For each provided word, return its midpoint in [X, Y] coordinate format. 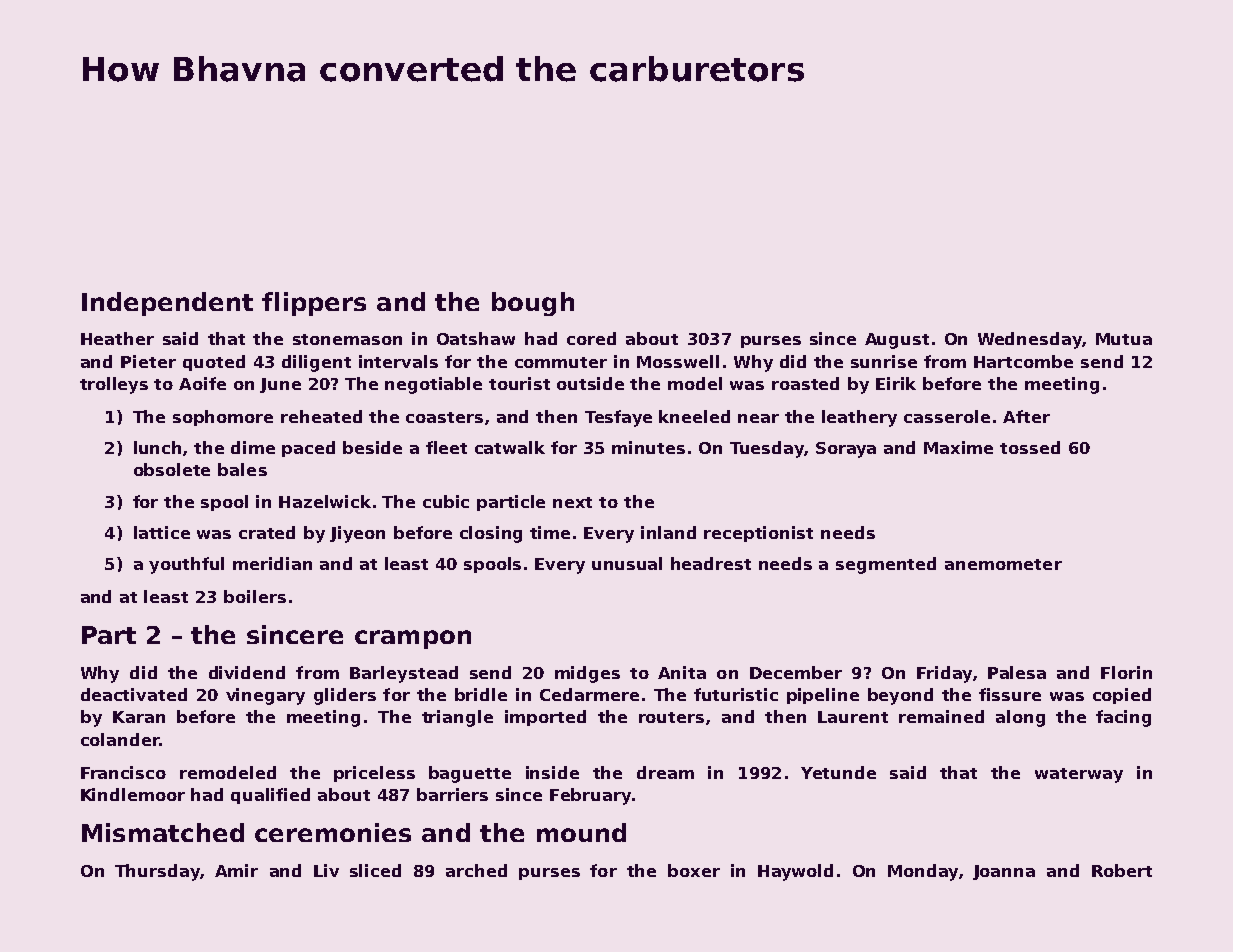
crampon [413, 639]
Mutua [1124, 339]
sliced [375, 870]
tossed [1030, 447]
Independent [167, 304]
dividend [247, 672]
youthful [186, 565]
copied [1122, 696]
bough [533, 304]
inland [668, 532]
